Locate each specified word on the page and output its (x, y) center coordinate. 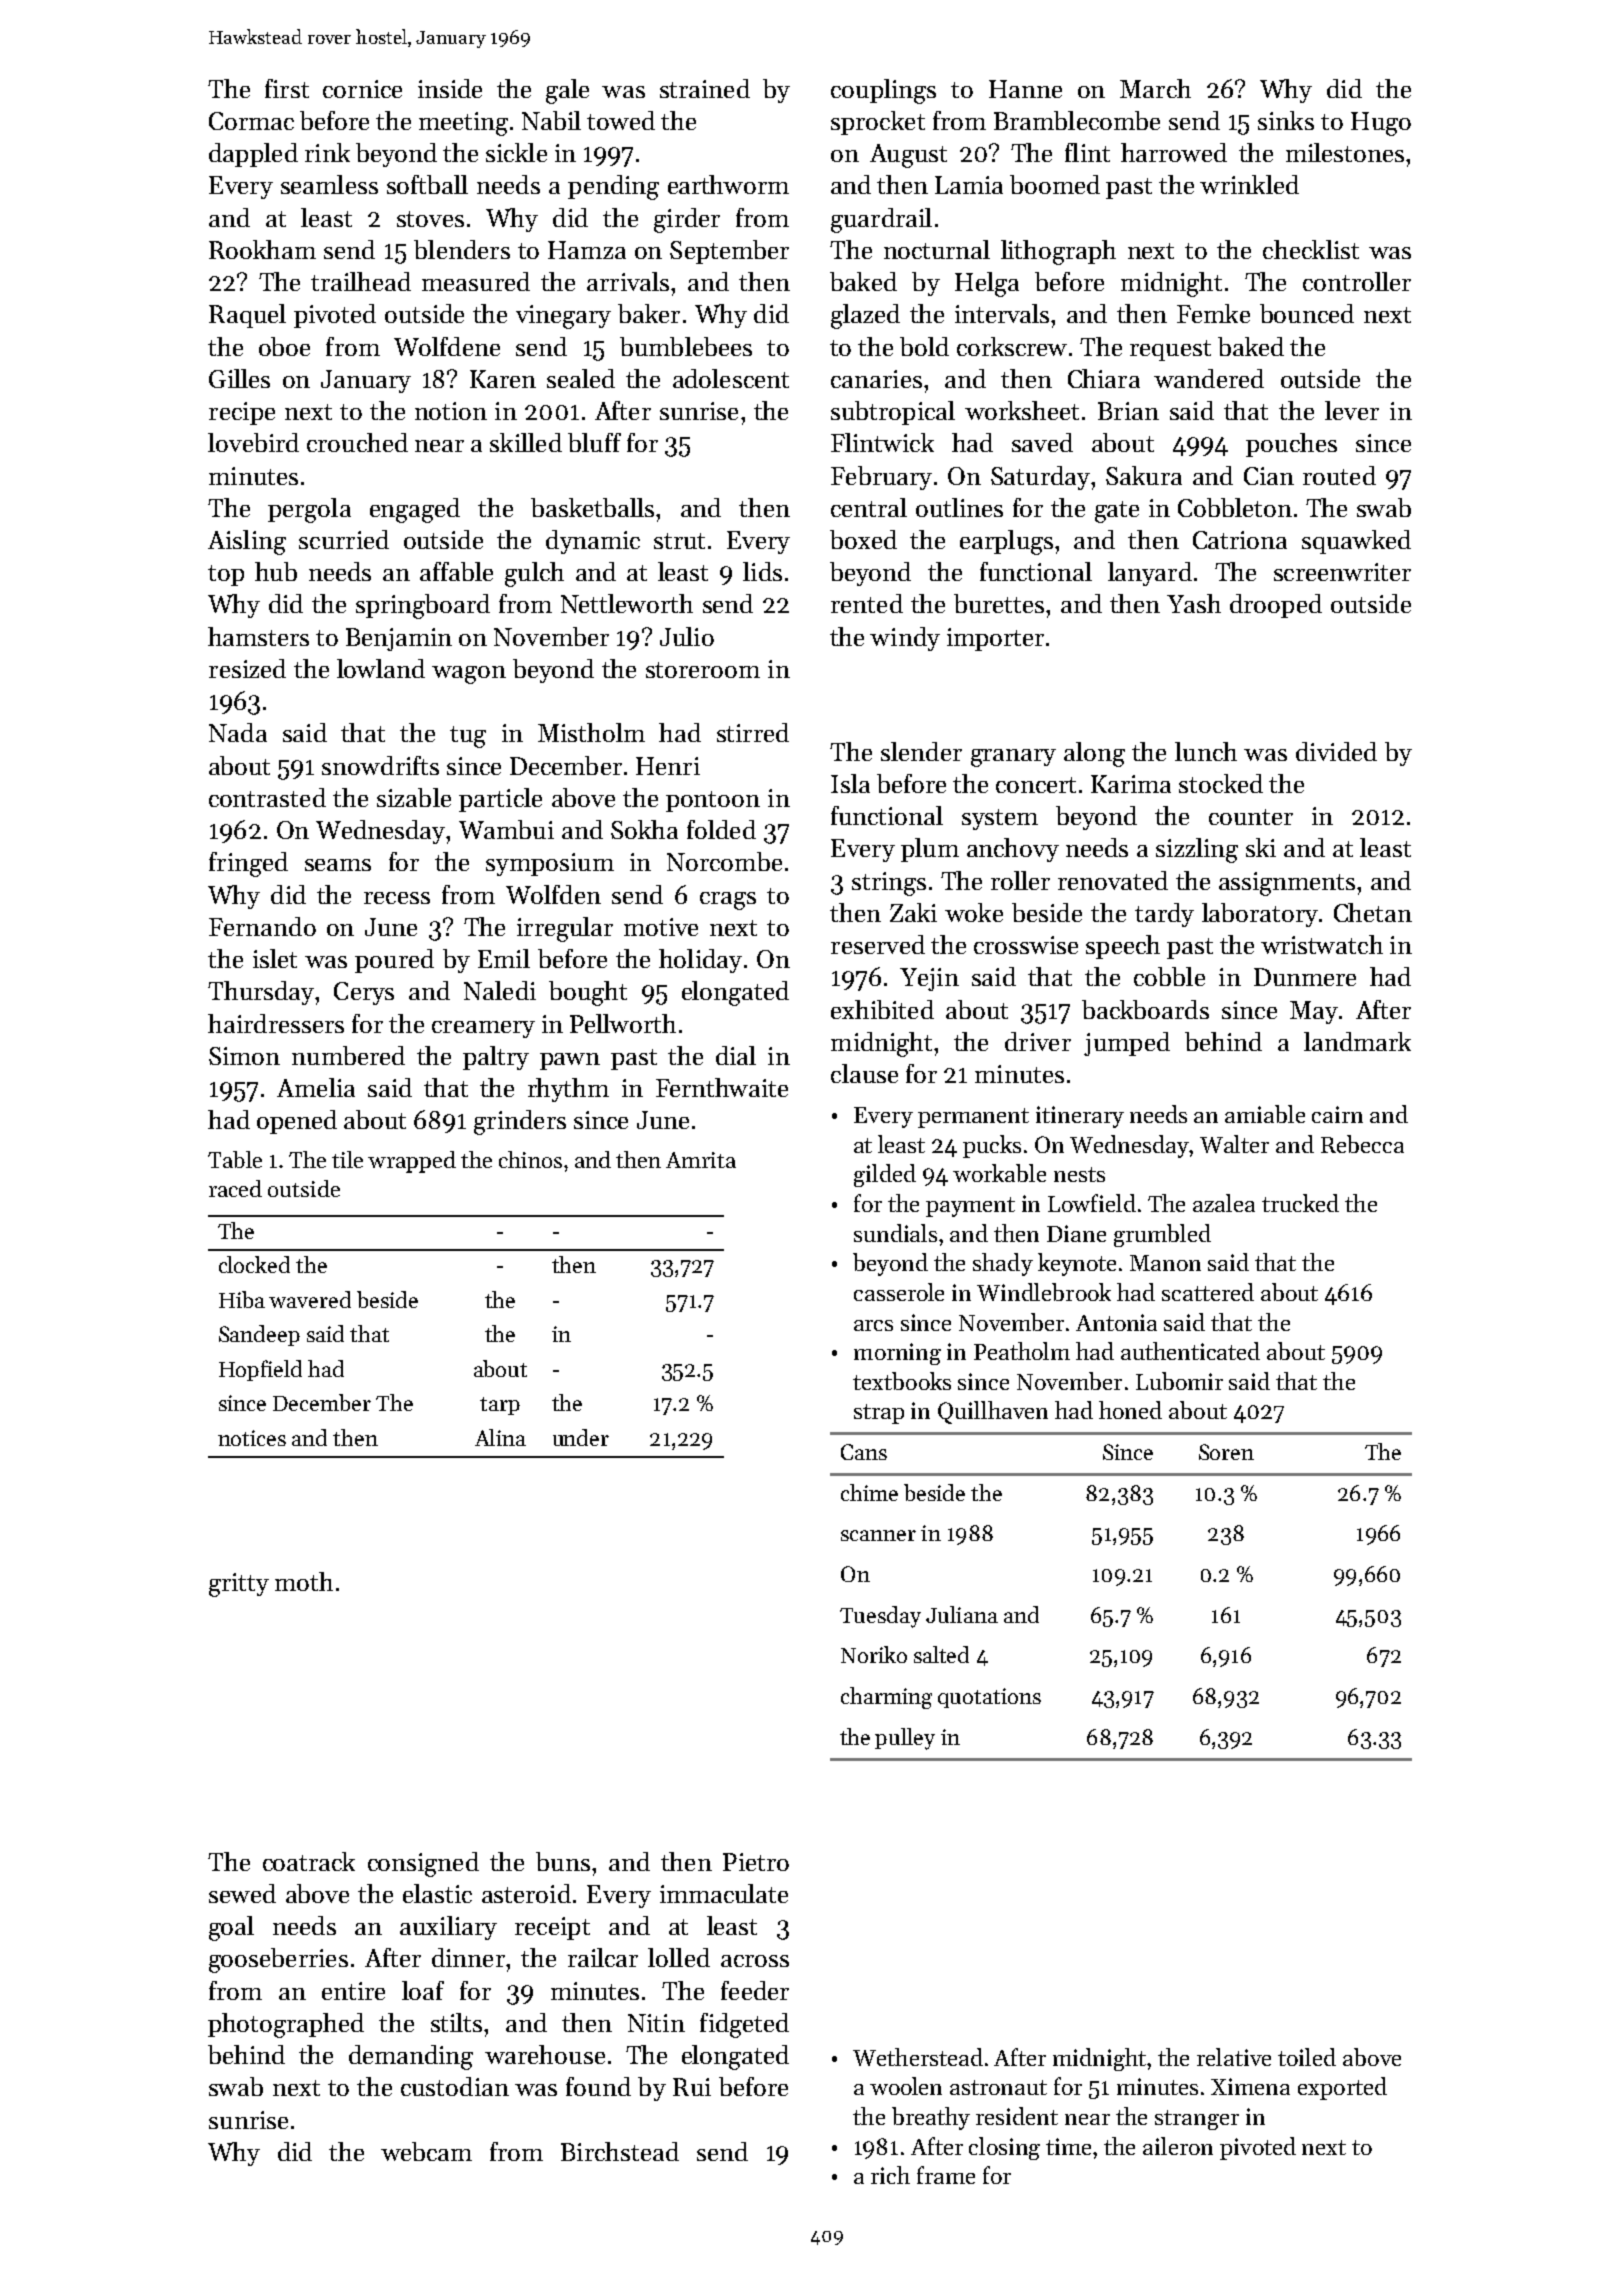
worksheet (1022, 410)
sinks (1286, 120)
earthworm (728, 184)
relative (1234, 2057)
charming (886, 1698)
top (226, 575)
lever (1352, 410)
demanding (411, 2057)
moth (304, 1581)
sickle (516, 152)
